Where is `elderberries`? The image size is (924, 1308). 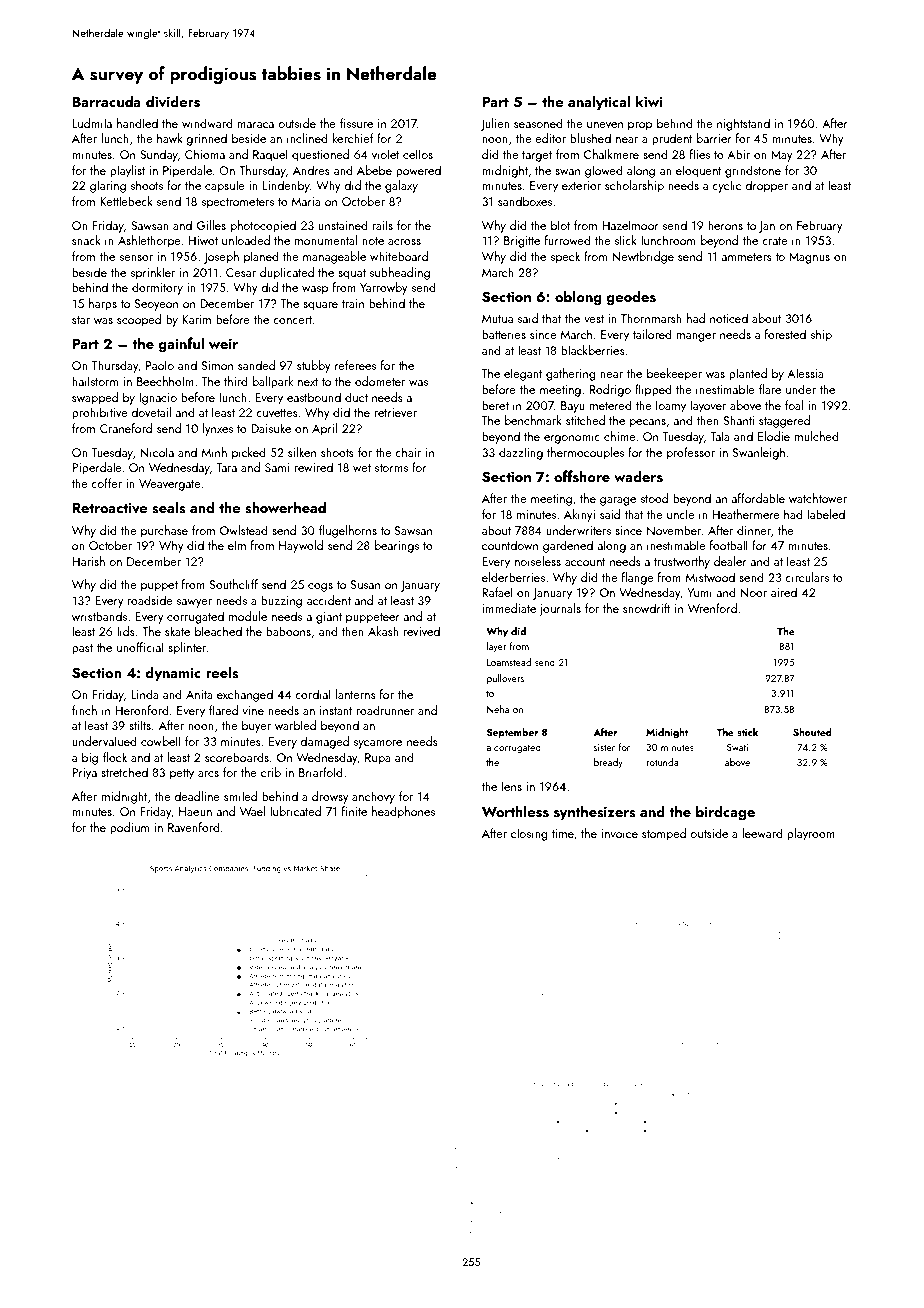 elderberries is located at coordinates (513, 577).
